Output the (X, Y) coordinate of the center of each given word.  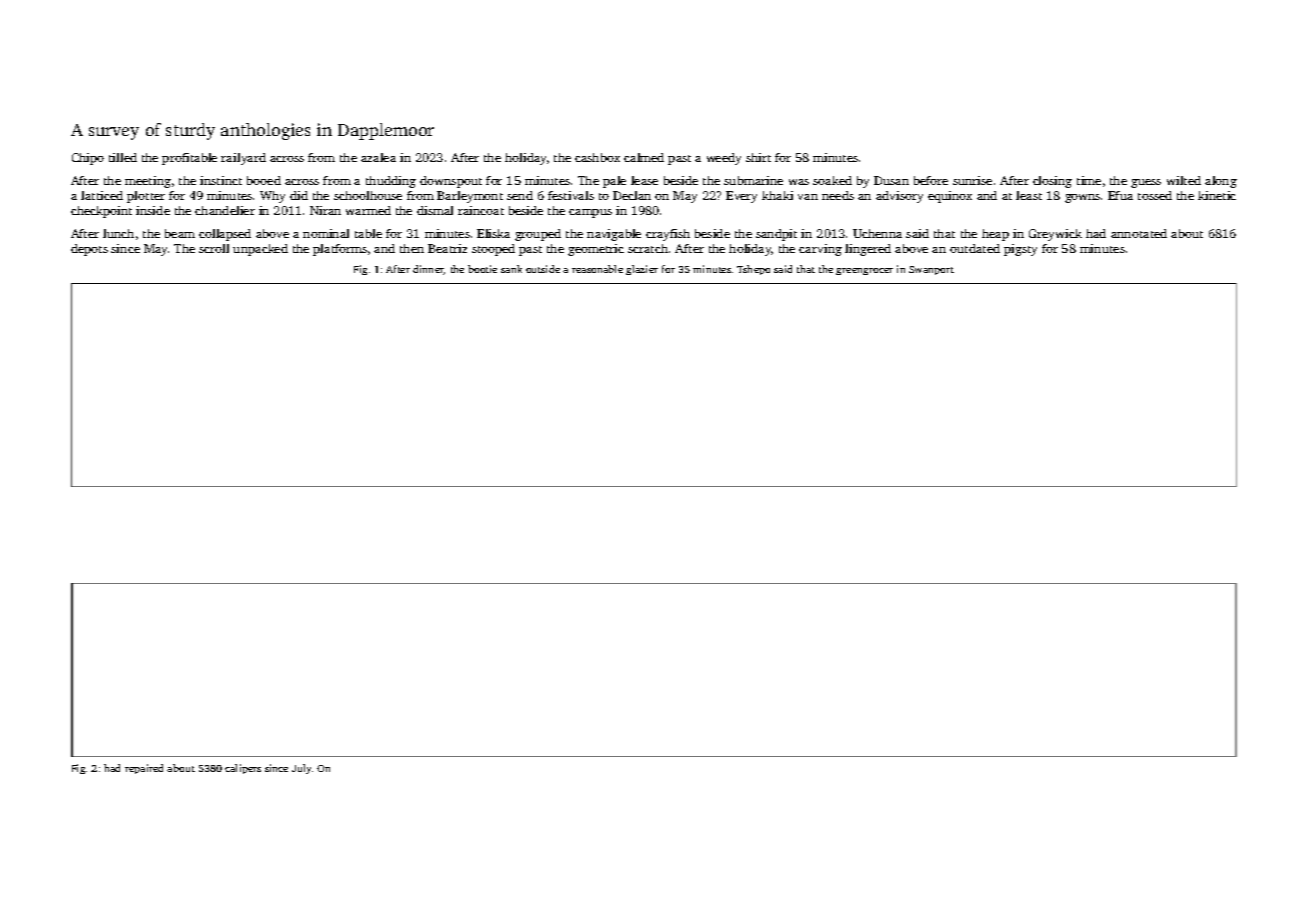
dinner (428, 270)
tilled (123, 157)
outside (543, 269)
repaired (144, 769)
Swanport (931, 270)
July (301, 769)
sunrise (972, 180)
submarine (753, 180)
